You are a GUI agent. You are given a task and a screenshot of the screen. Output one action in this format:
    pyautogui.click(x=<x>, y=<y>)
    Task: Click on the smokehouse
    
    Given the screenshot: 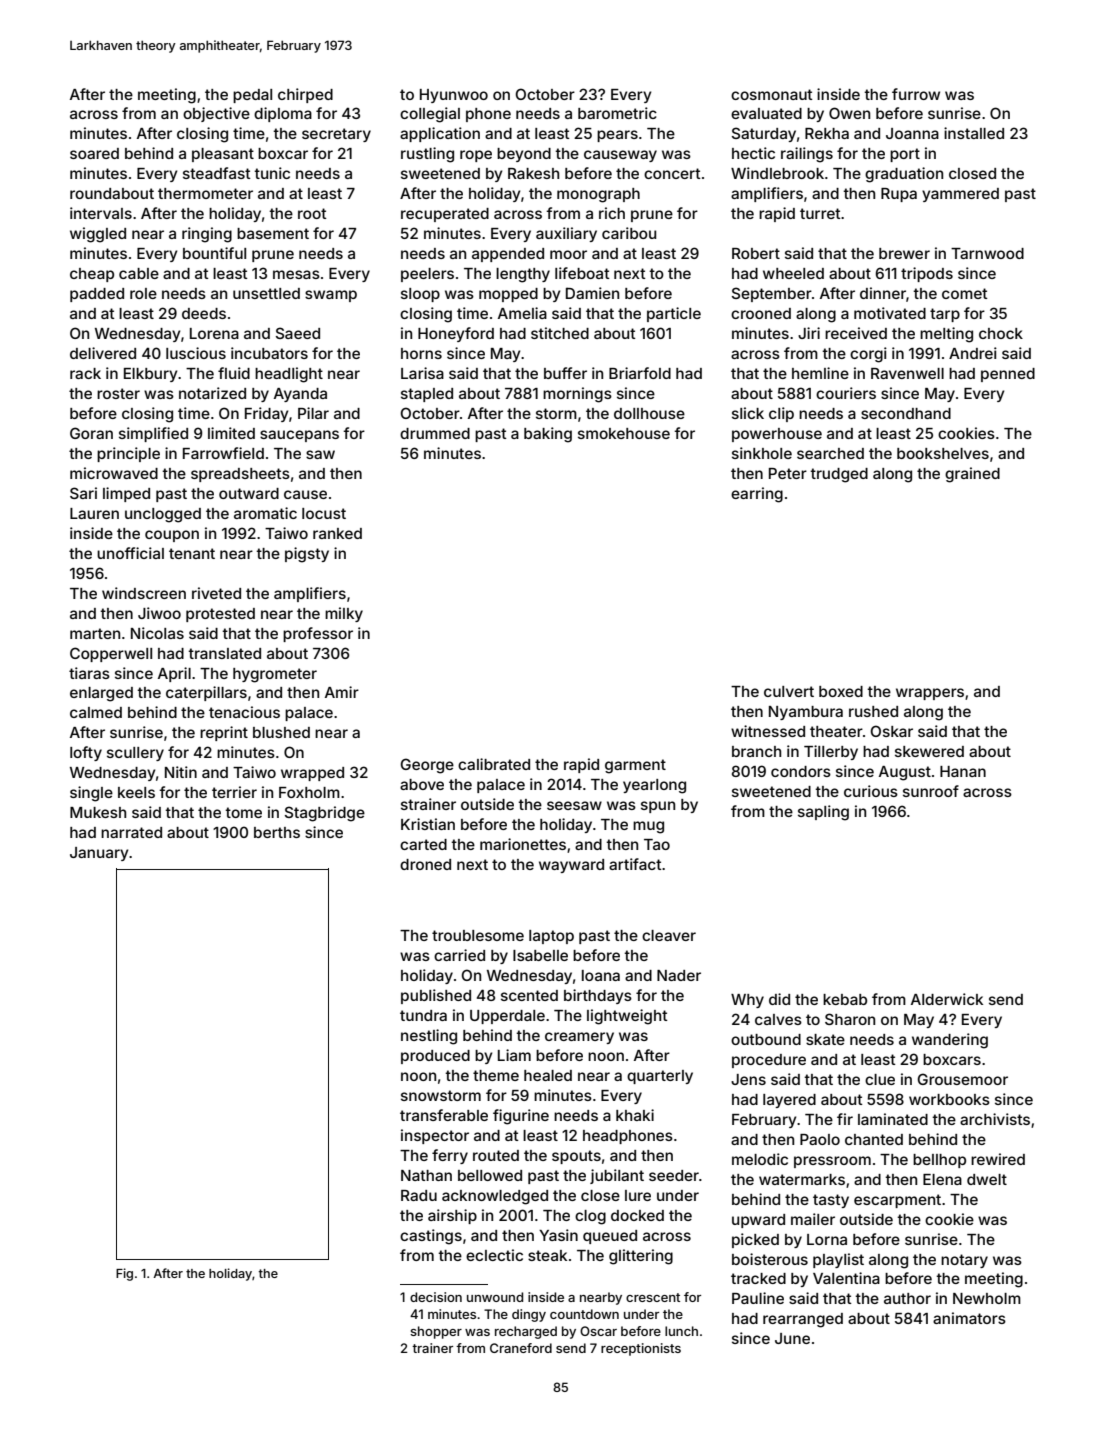 What is the action you would take?
    pyautogui.click(x=624, y=433)
